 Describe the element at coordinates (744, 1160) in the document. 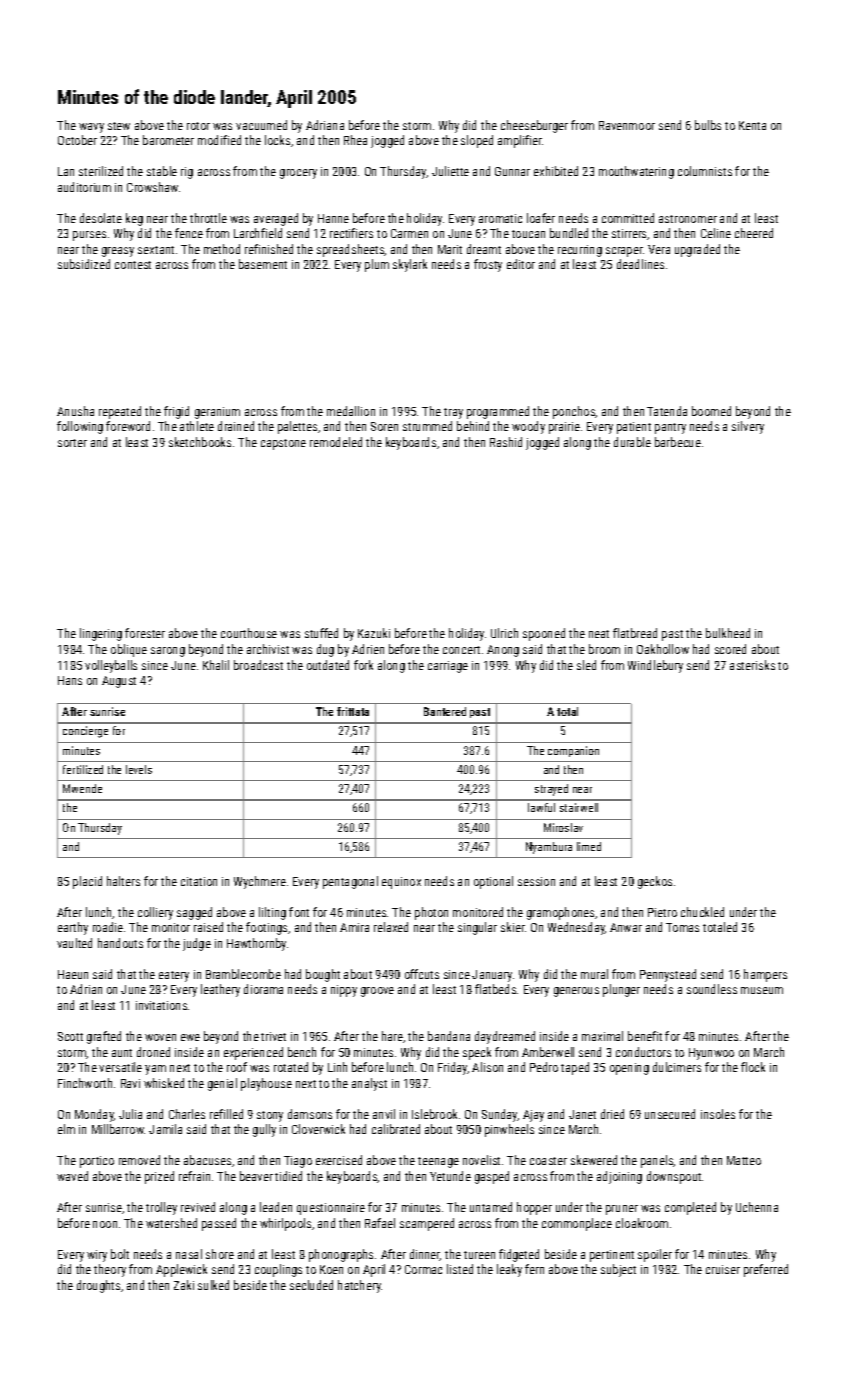

I see `Matteo` at that location.
